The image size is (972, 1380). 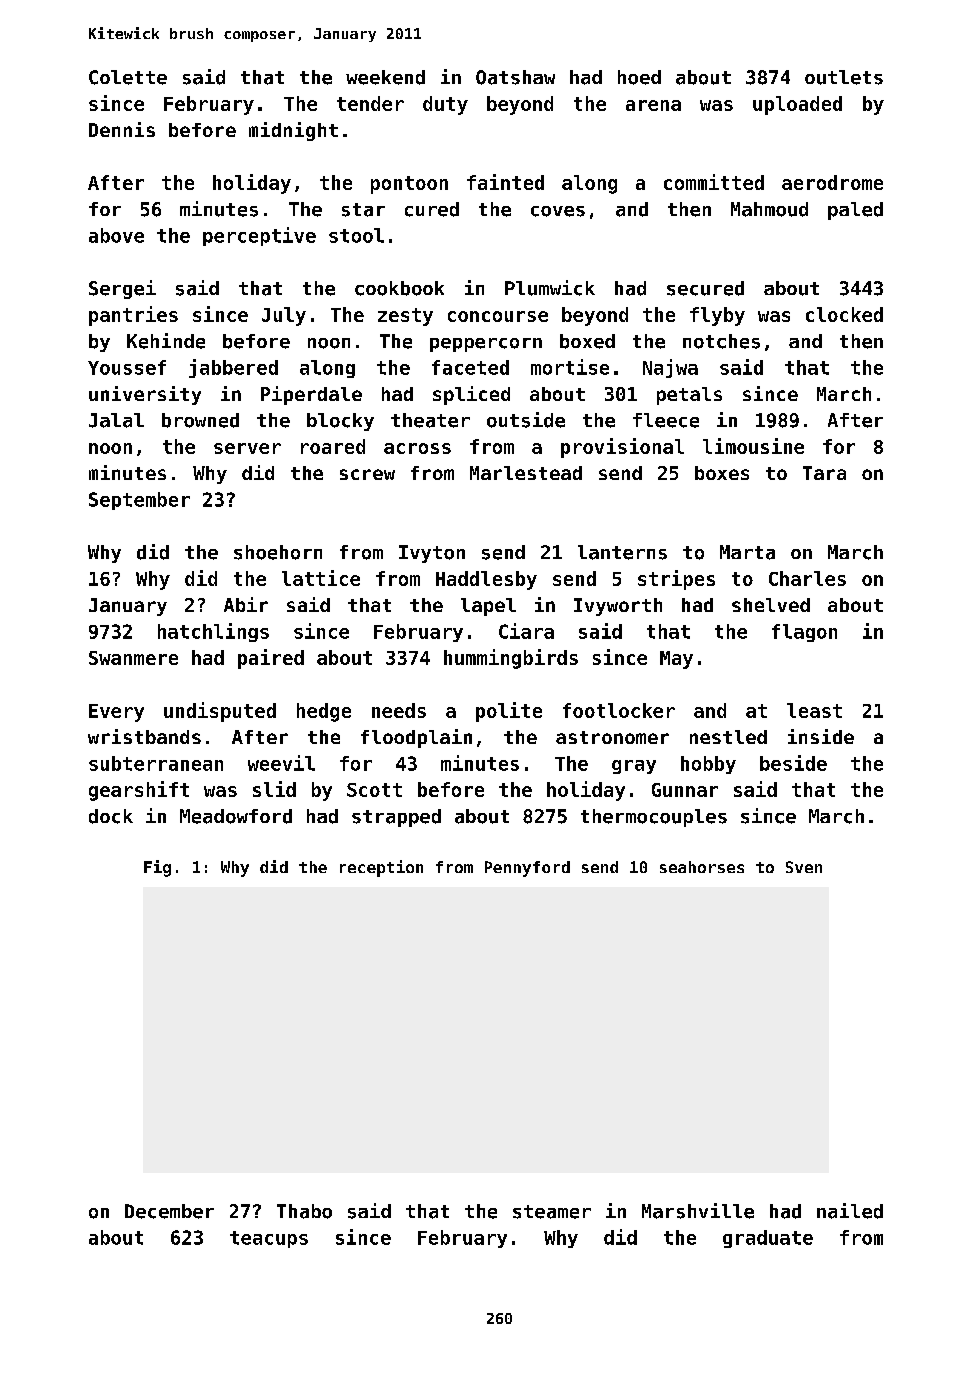 What do you see at coordinates (804, 867) in the screenshot?
I see `Sven` at bounding box center [804, 867].
